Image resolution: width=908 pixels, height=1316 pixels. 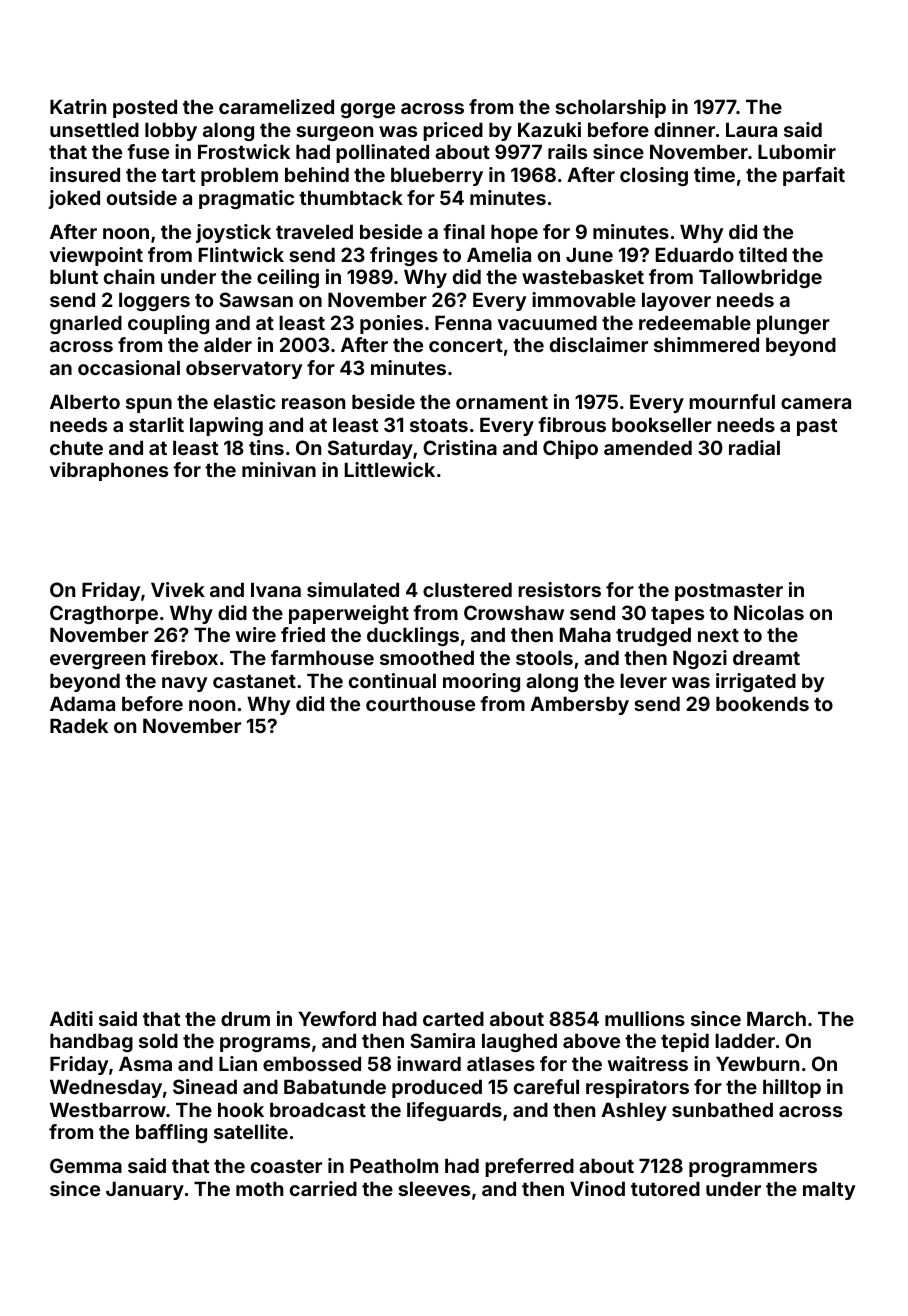 What do you see at coordinates (464, 231) in the image?
I see `final` at bounding box center [464, 231].
